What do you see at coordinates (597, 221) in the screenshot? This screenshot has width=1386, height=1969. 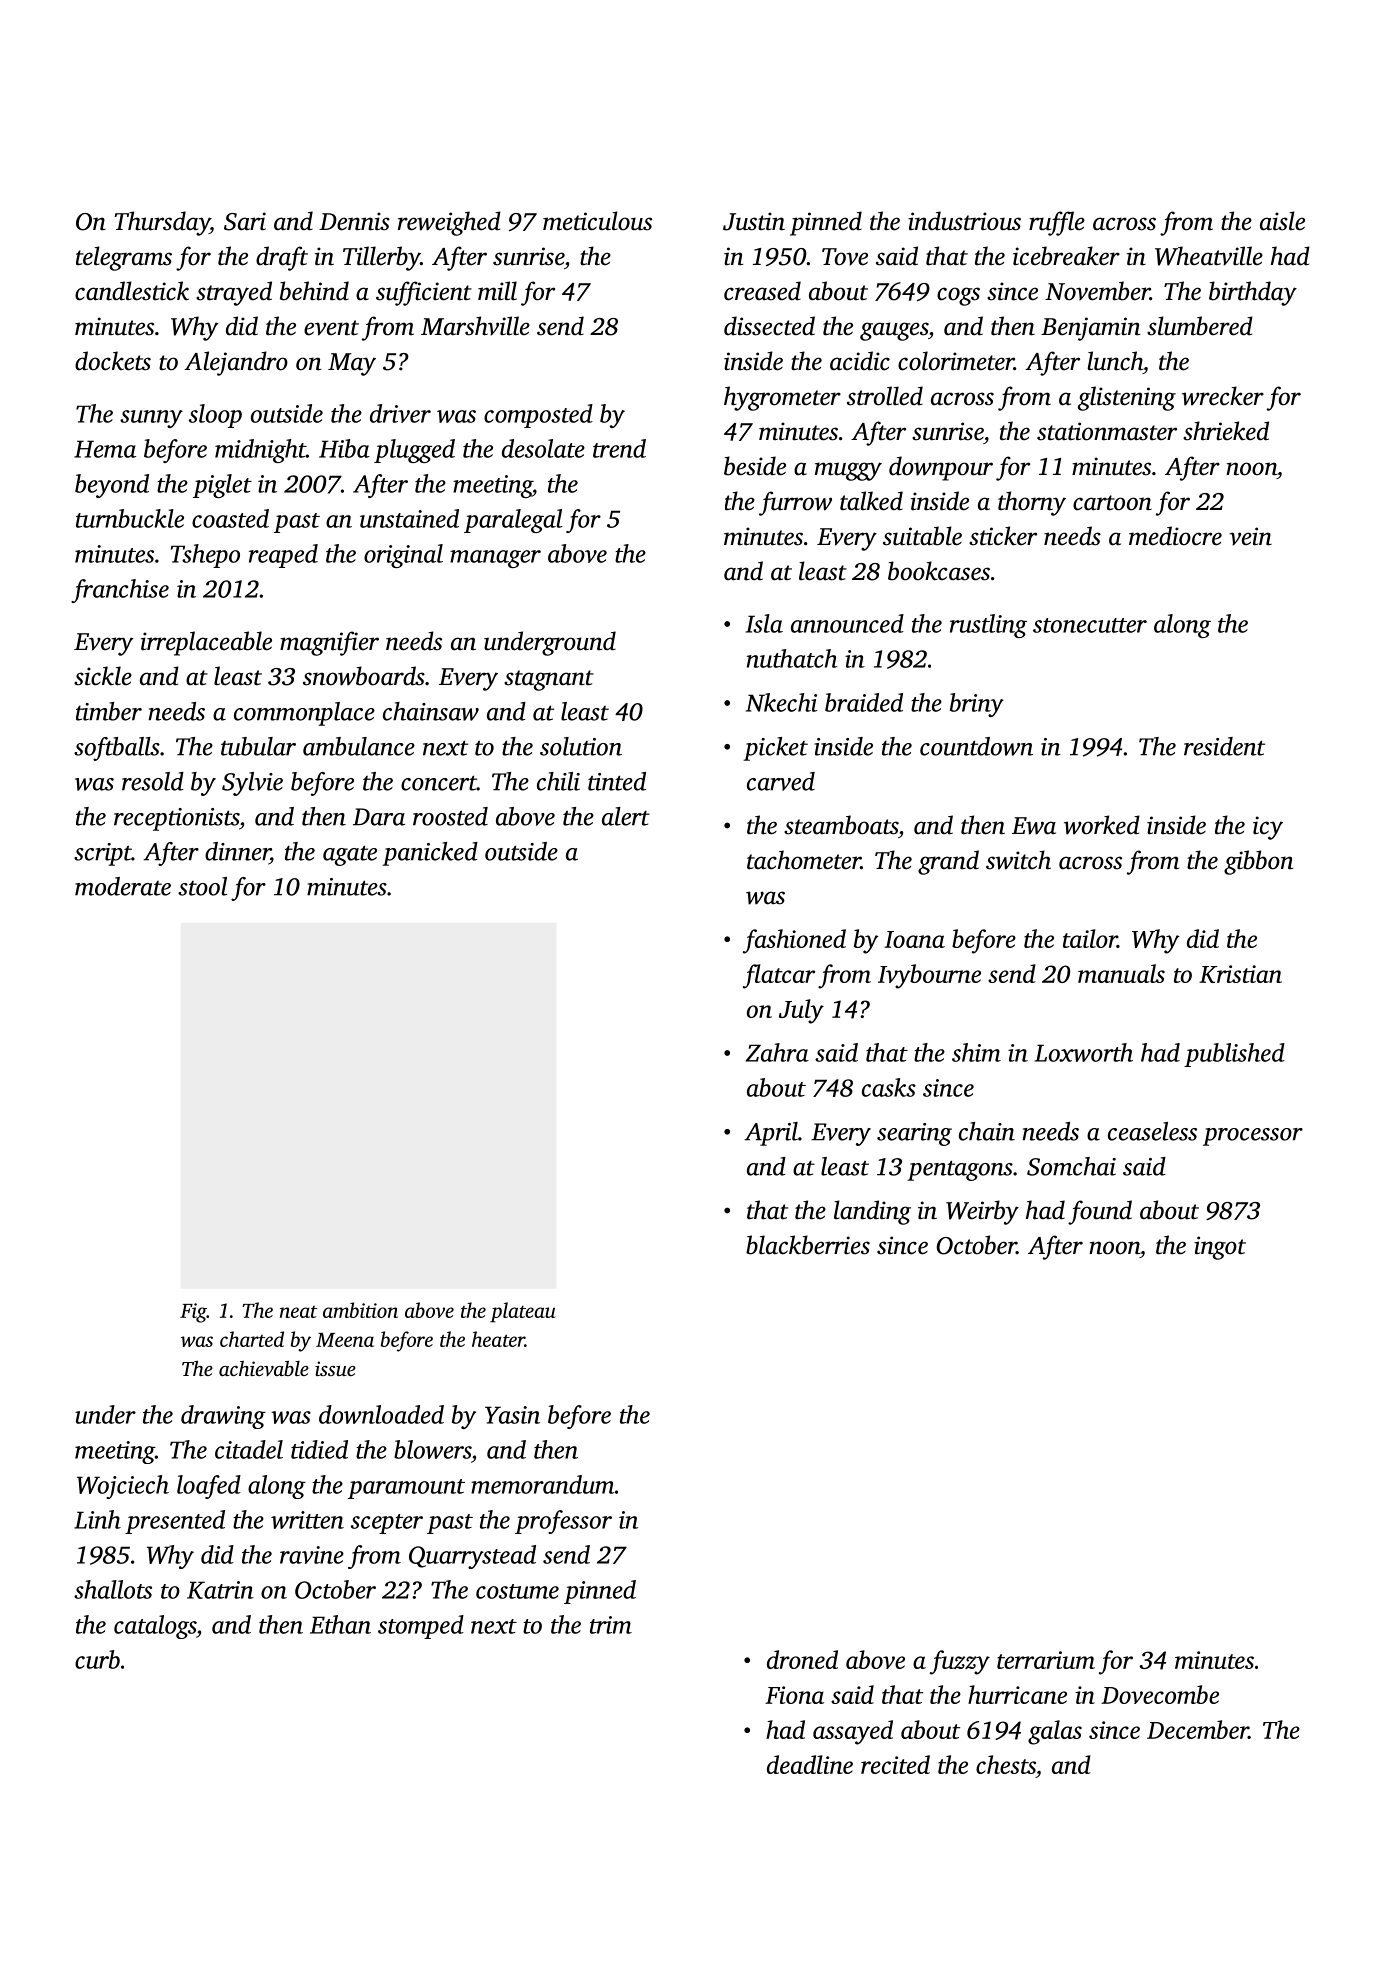 I see `meticulous` at bounding box center [597, 221].
